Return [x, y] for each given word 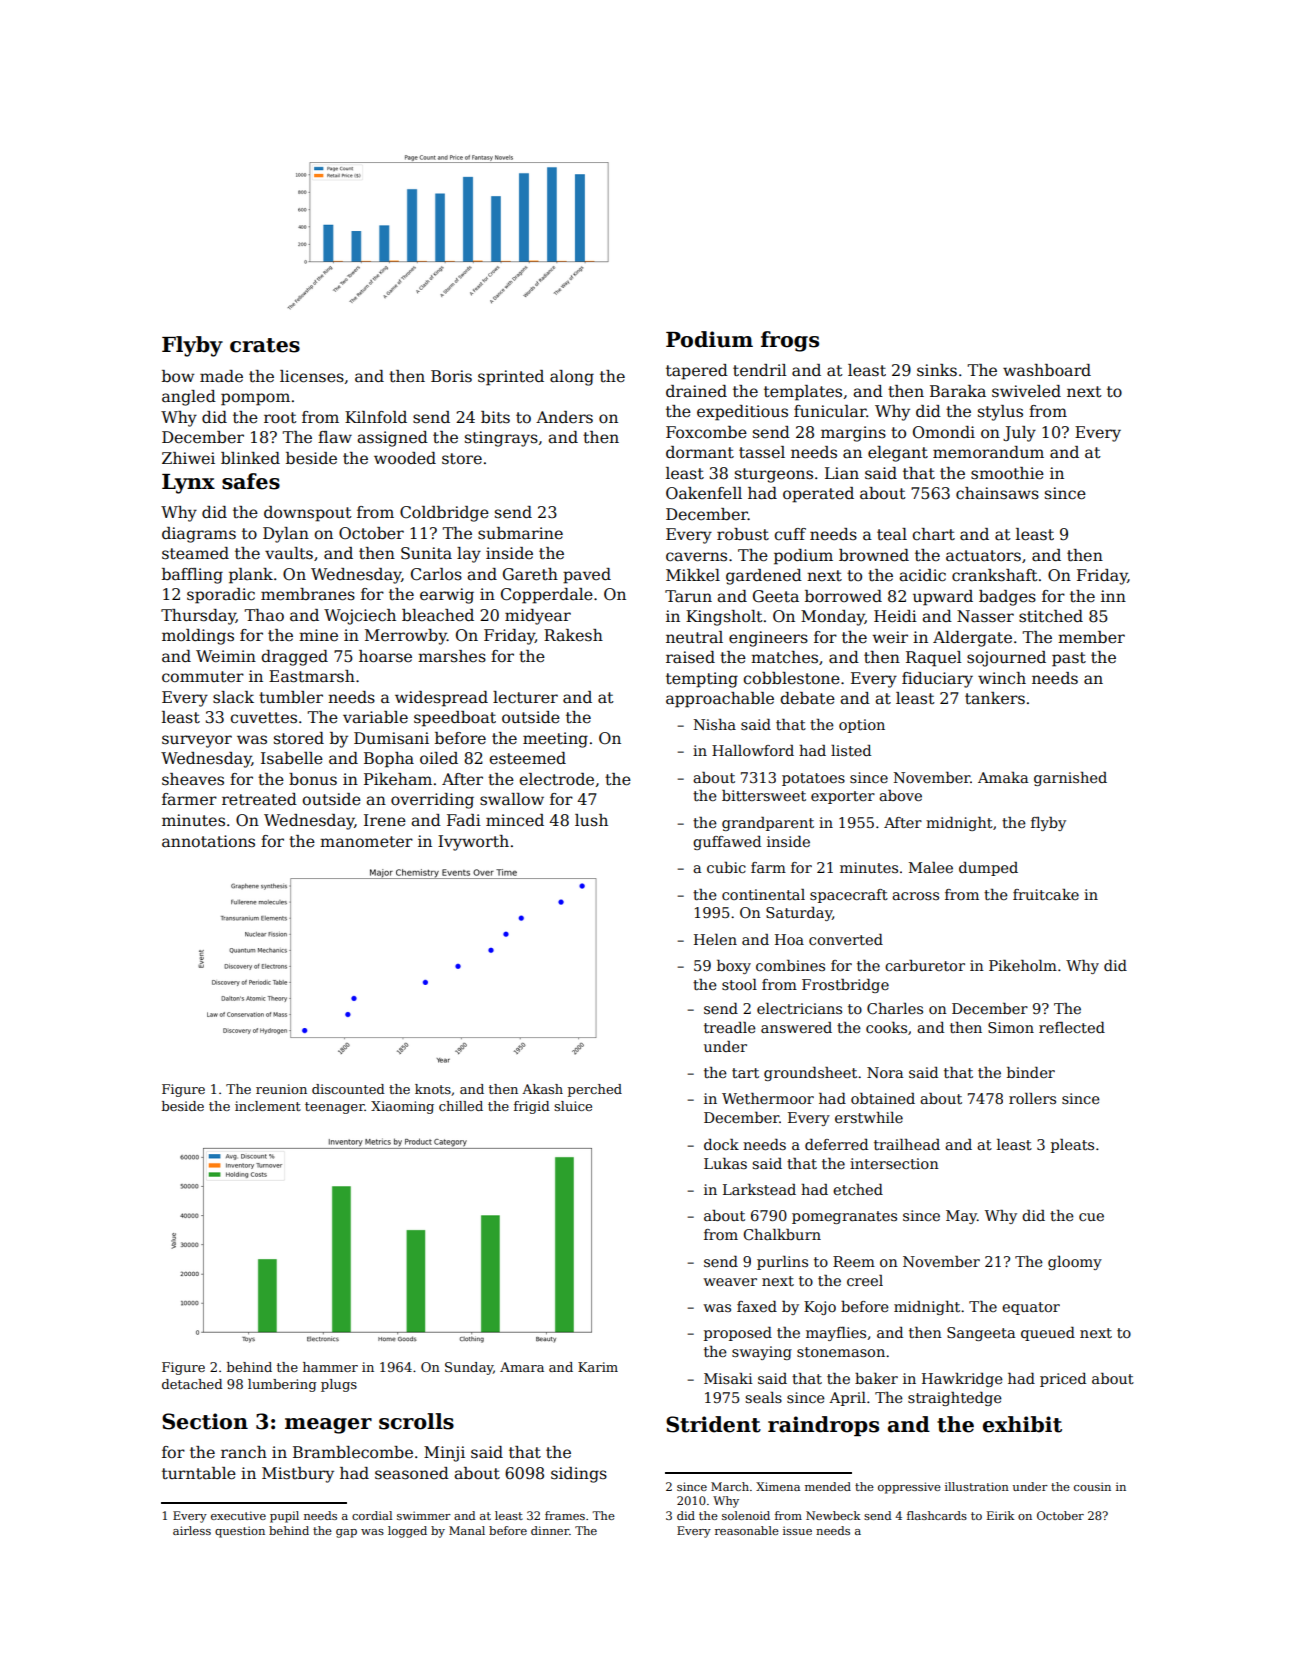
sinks [937, 370]
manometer [366, 842]
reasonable [747, 1530]
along [572, 378]
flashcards [937, 1515]
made [221, 376]
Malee [931, 867]
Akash [542, 1089]
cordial [372, 1515]
